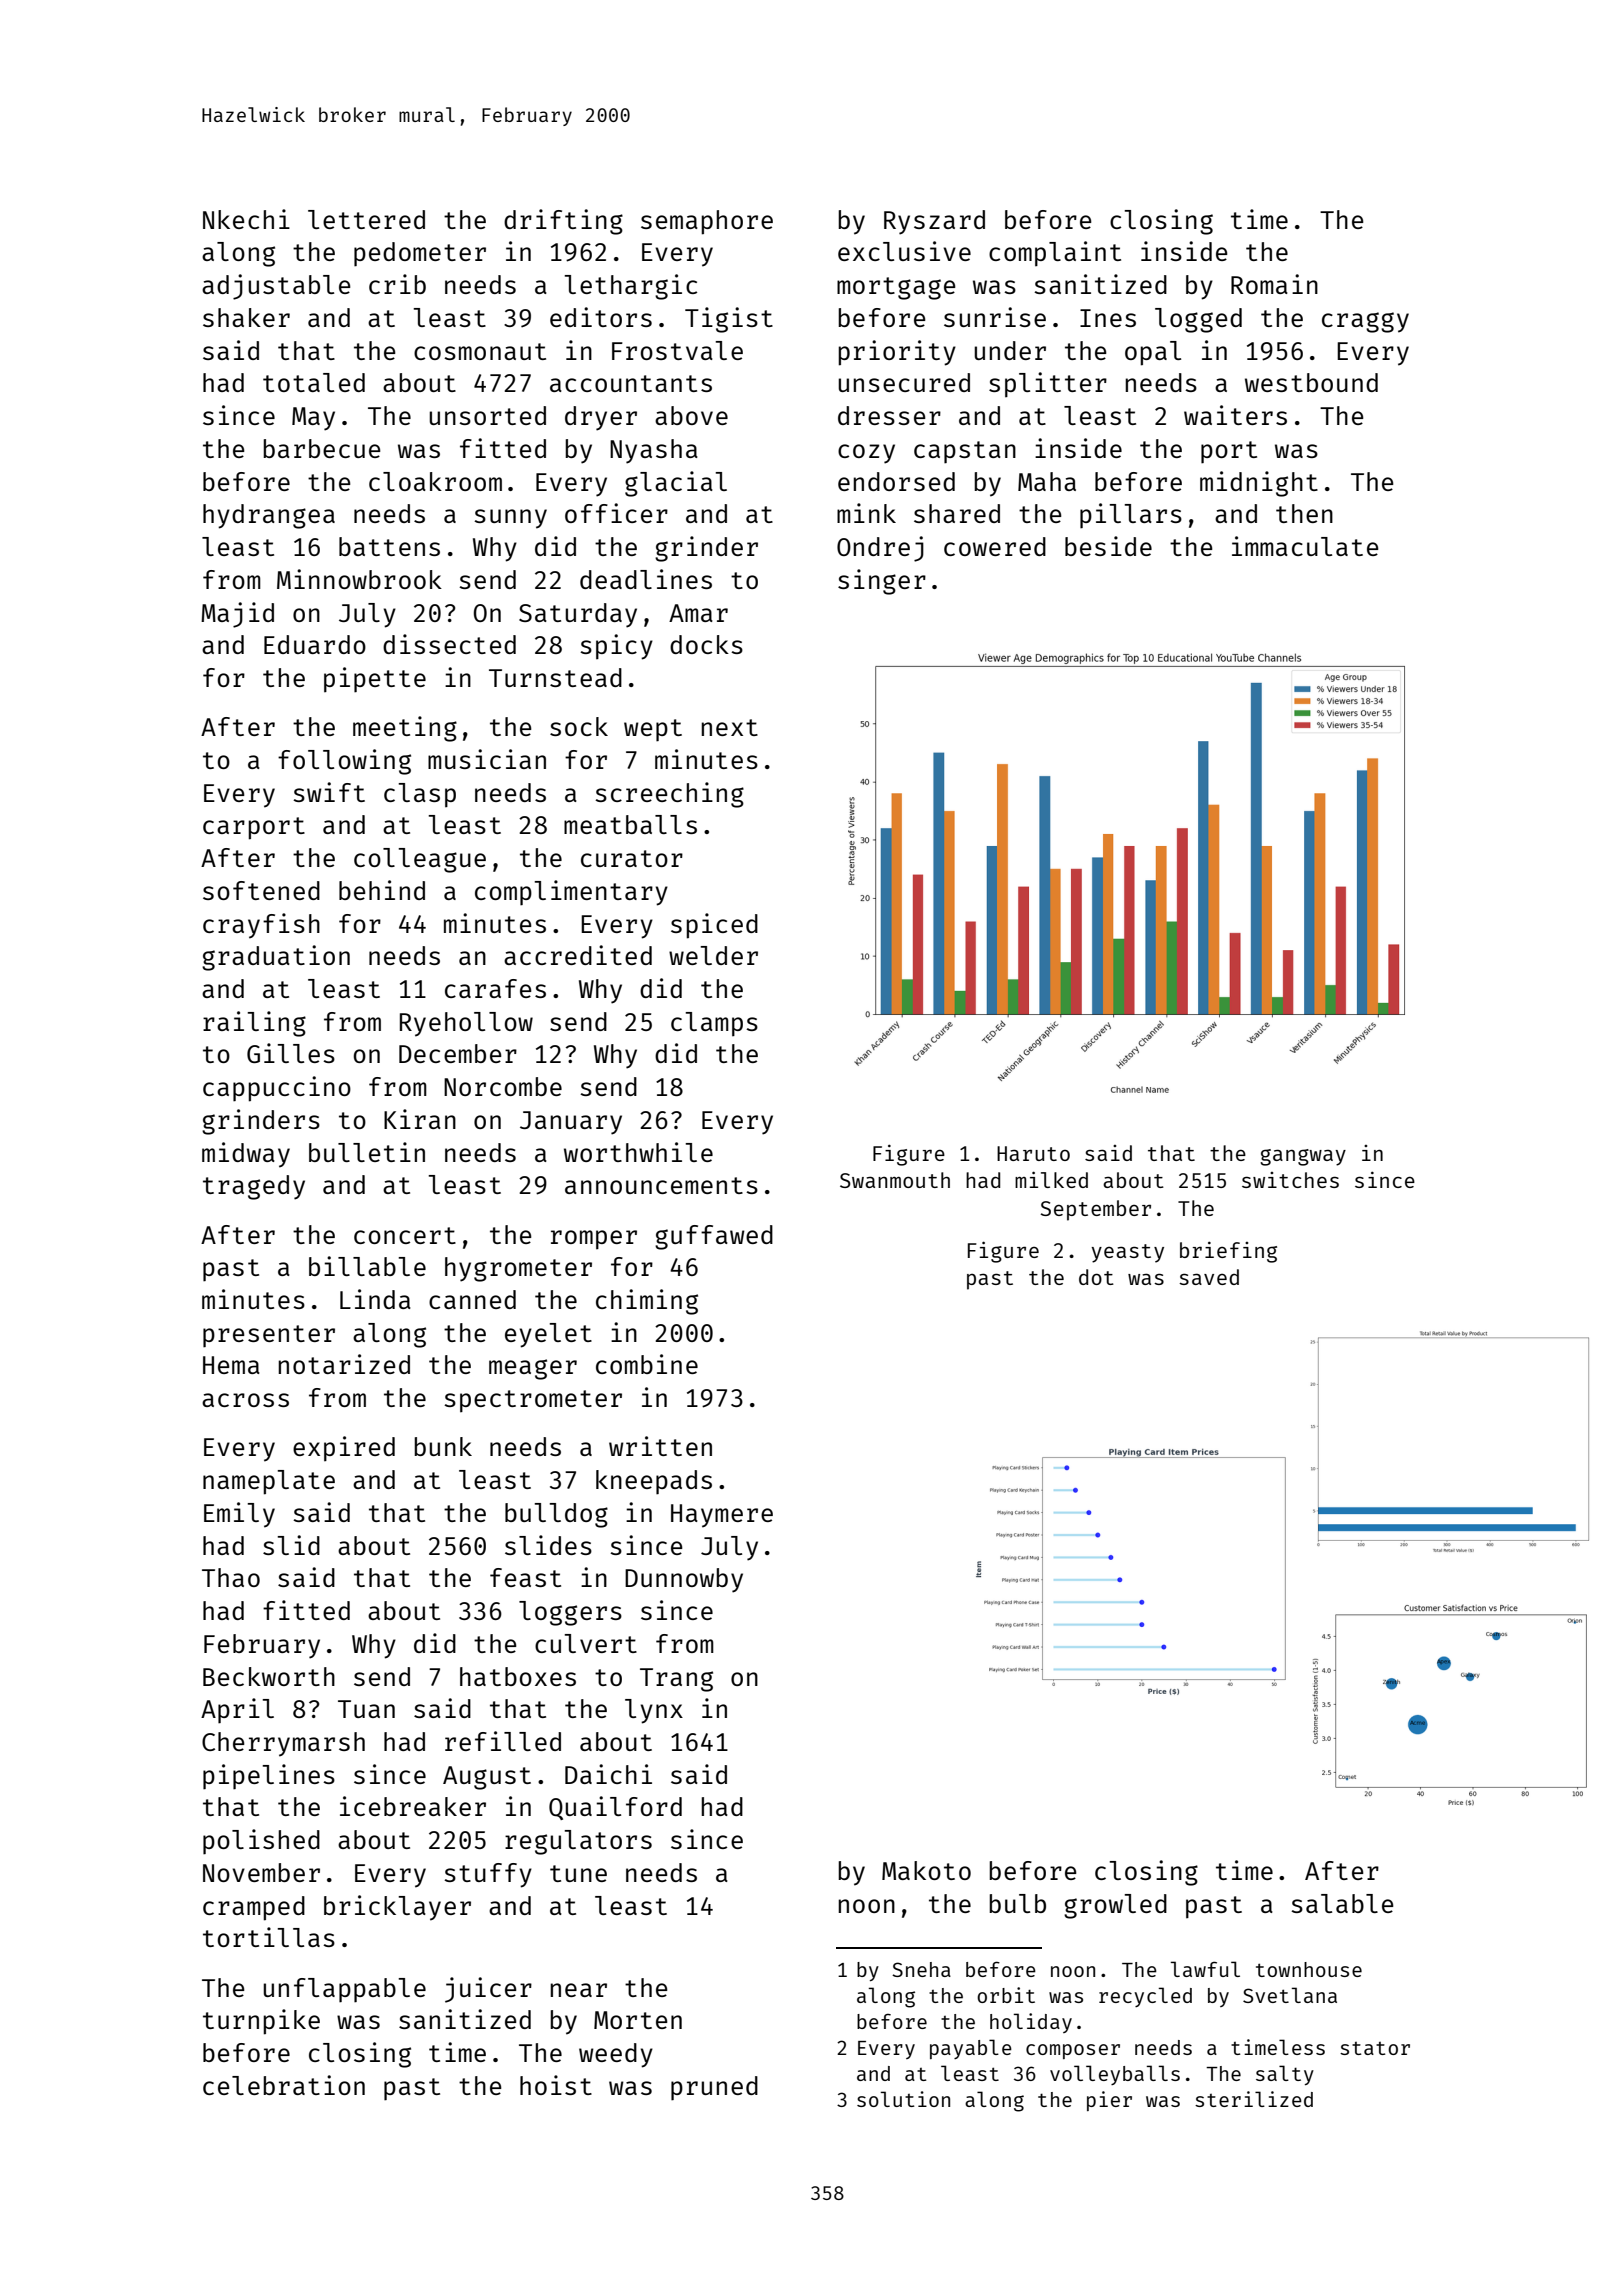 This screenshot has height=2292, width=1620. What do you see at coordinates (601, 418) in the screenshot?
I see `dryer` at bounding box center [601, 418].
